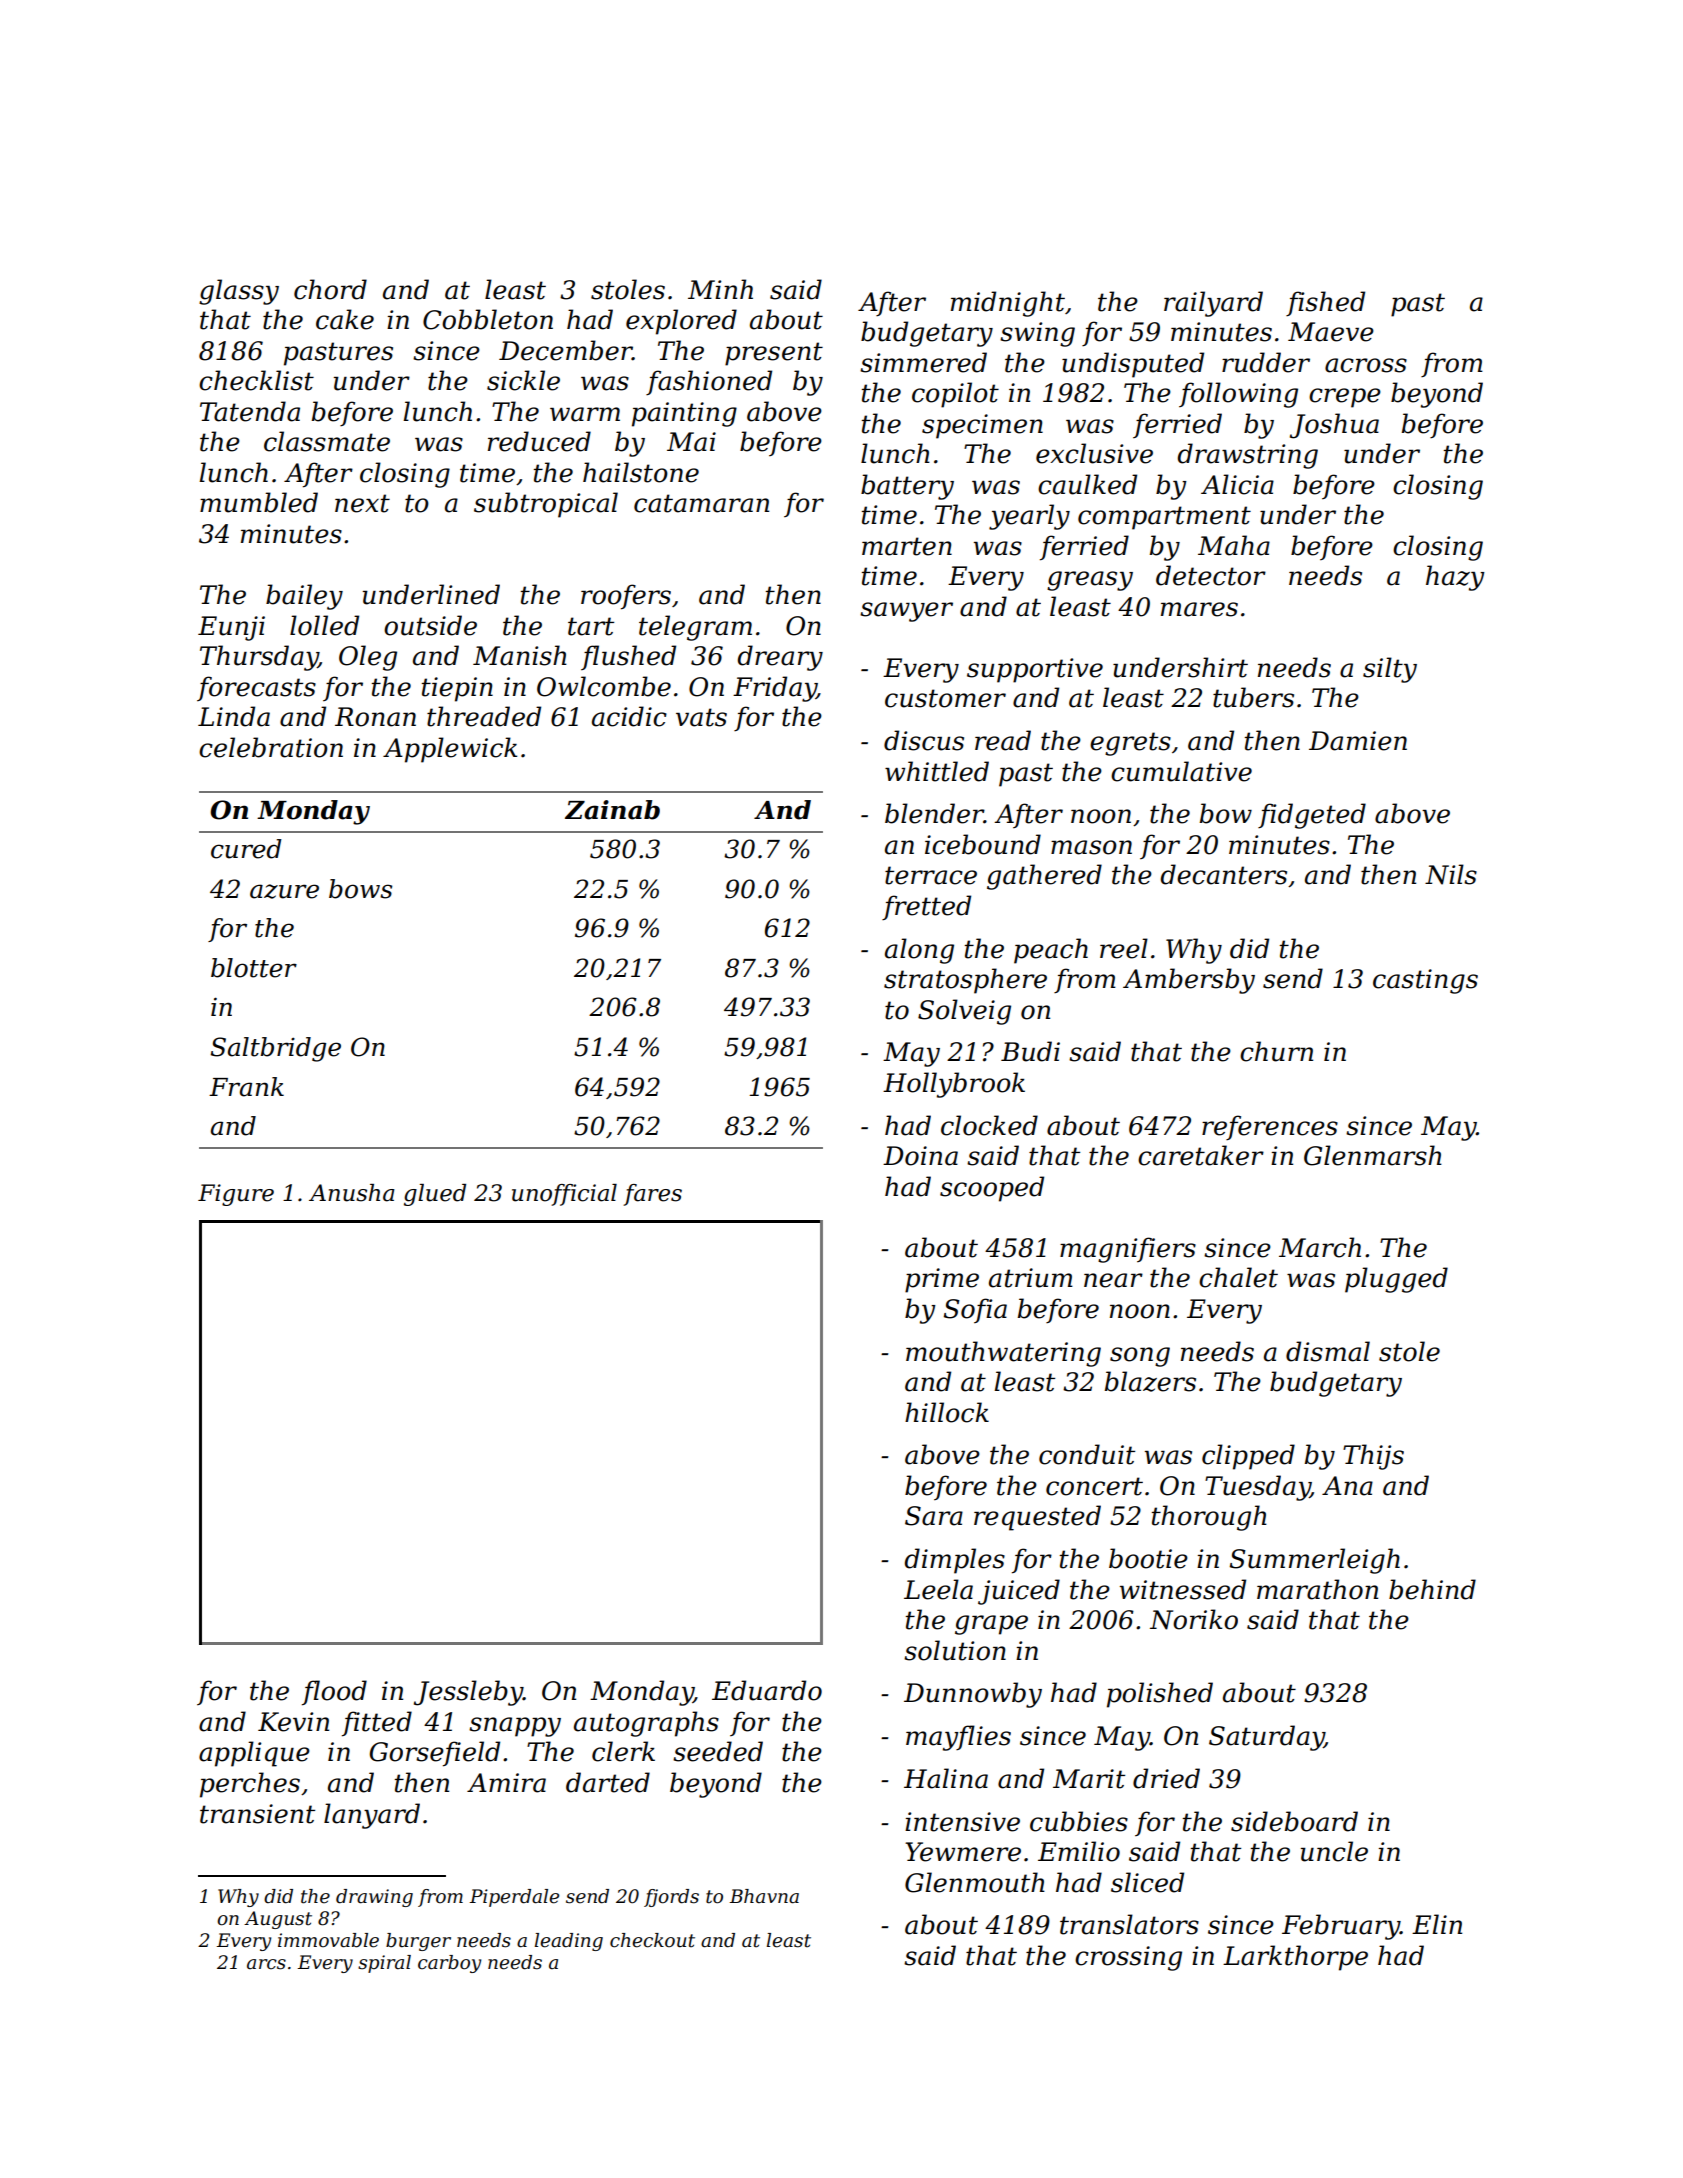 Image resolution: width=1683 pixels, height=2178 pixels. I want to click on midnight, so click(1008, 304).
